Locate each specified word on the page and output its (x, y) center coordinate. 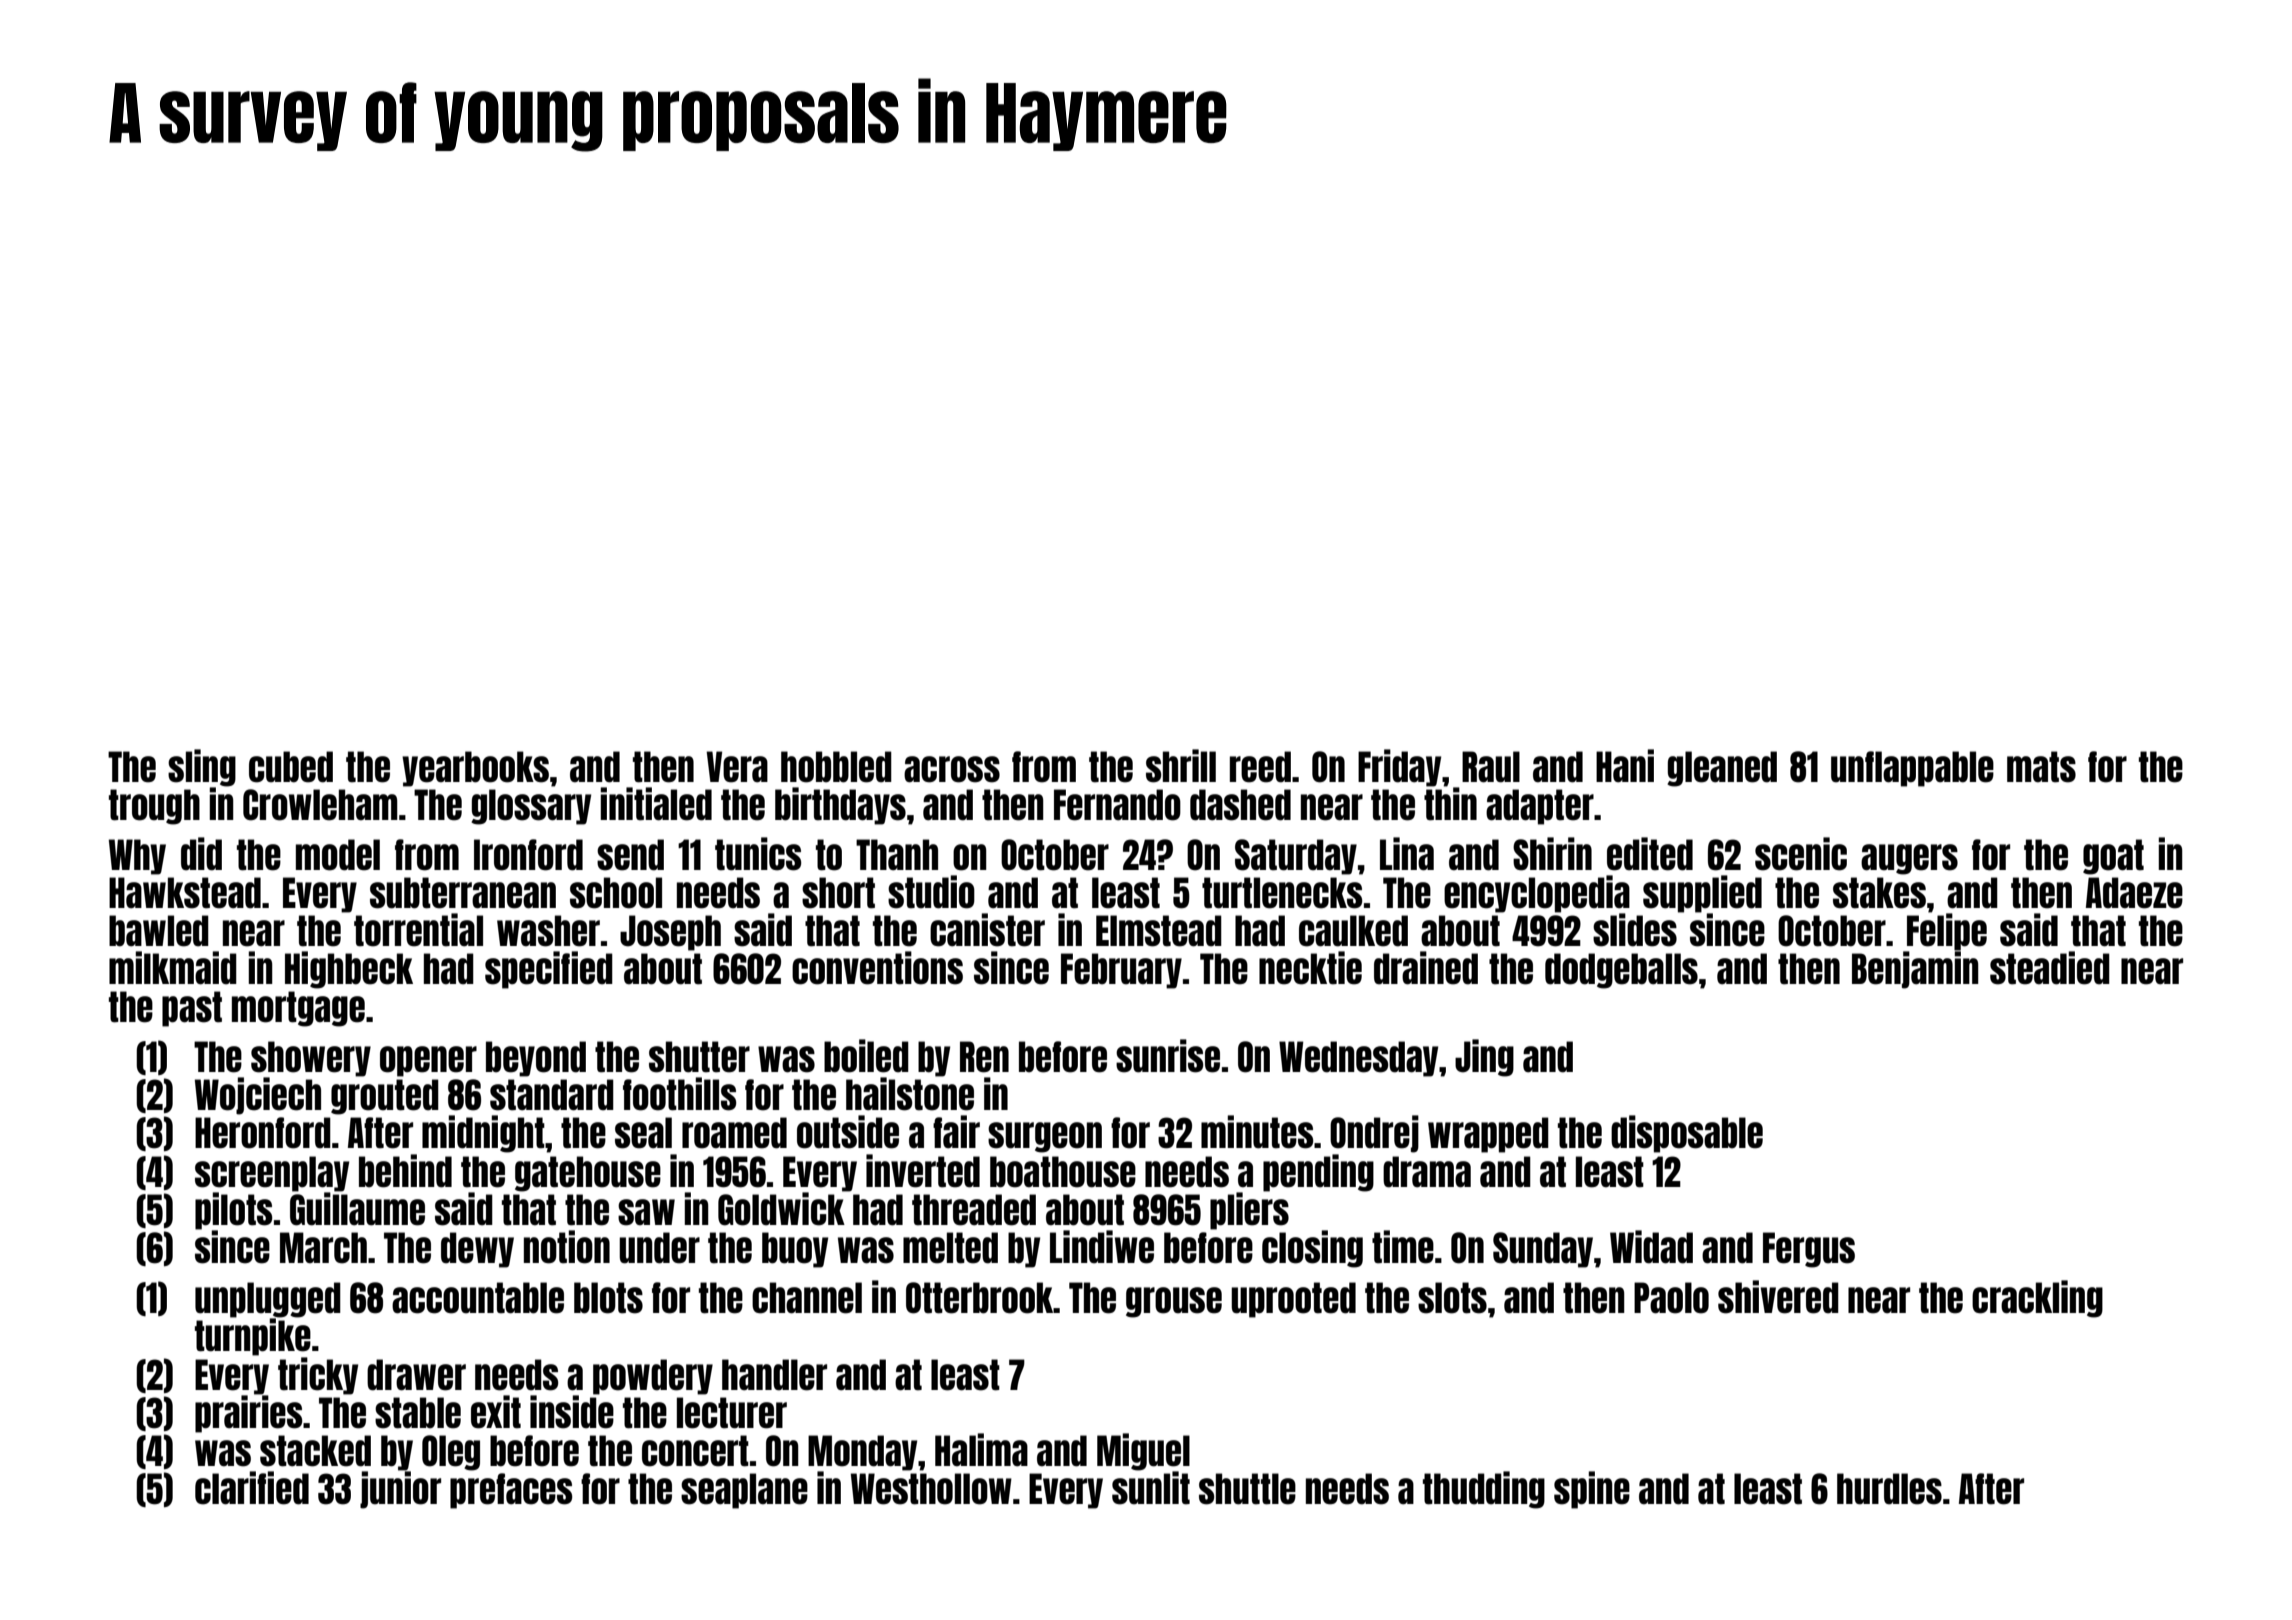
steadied (2050, 968)
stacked (315, 1451)
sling (202, 768)
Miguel (1143, 1452)
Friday (1399, 768)
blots (608, 1298)
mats (2041, 767)
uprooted (1293, 1300)
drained (1426, 968)
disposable (1687, 1134)
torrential (418, 930)
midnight (483, 1134)
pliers (1249, 1211)
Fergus (1809, 1250)
